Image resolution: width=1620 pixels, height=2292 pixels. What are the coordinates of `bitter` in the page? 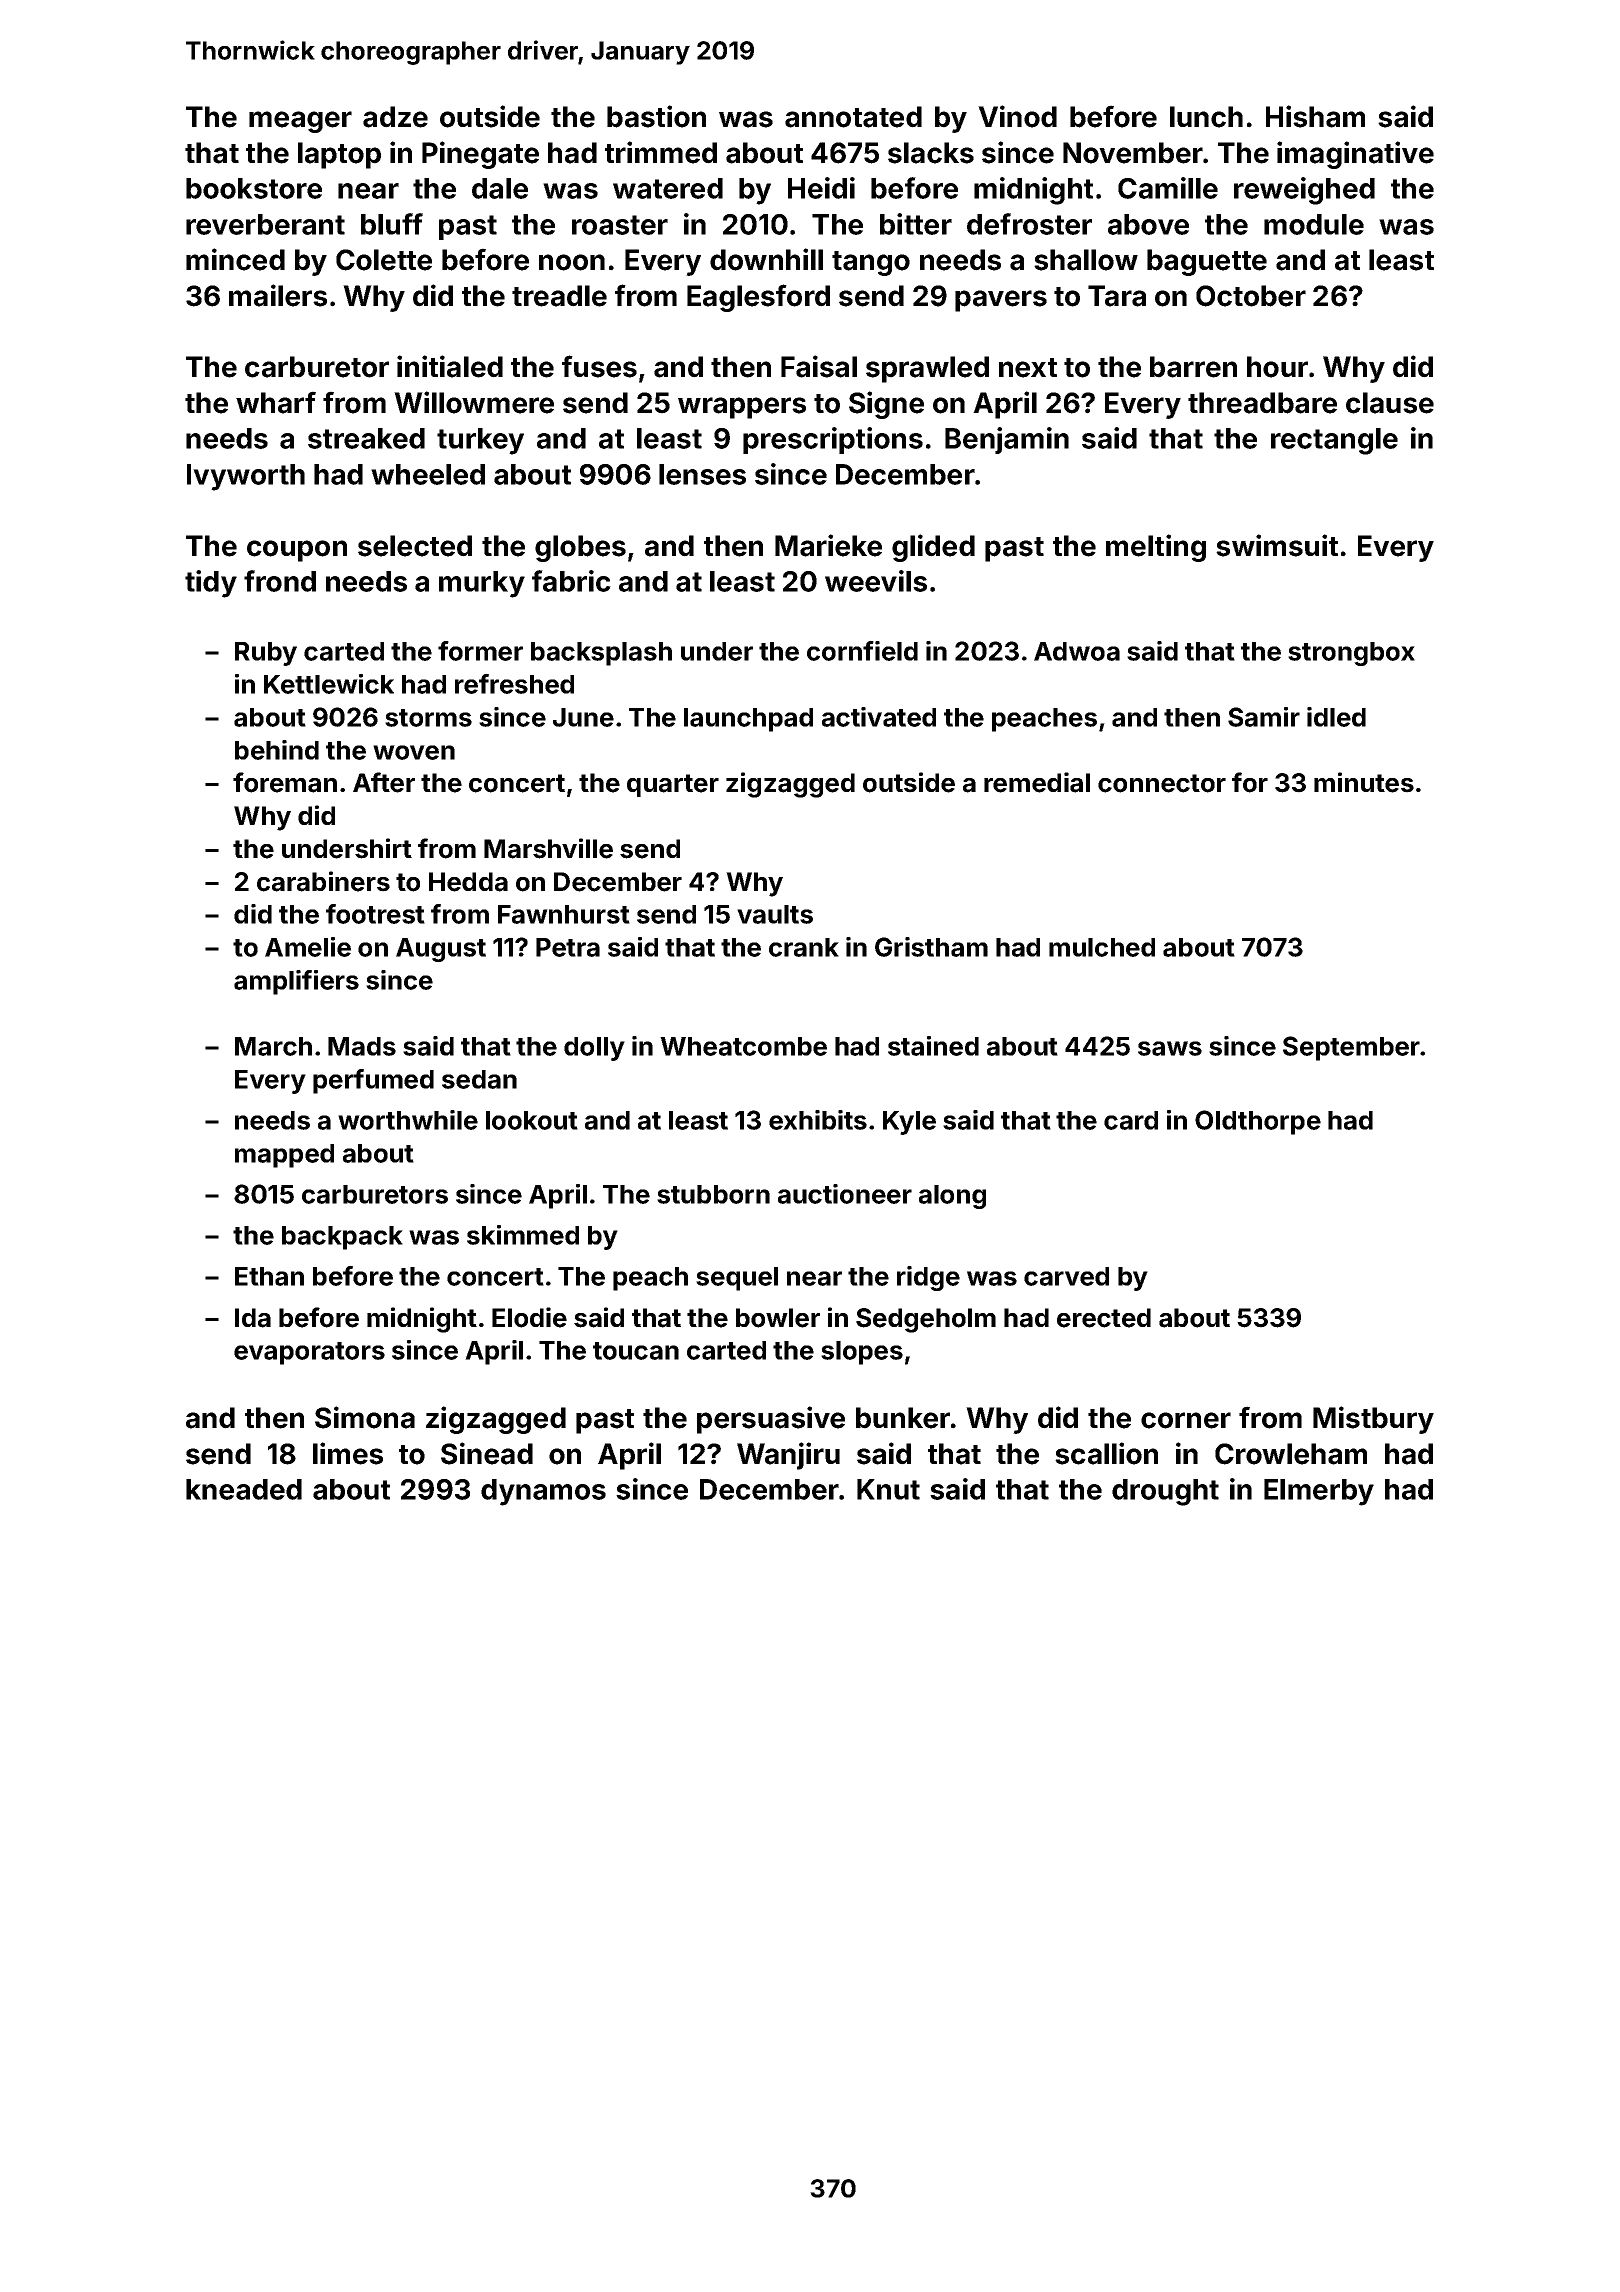 It's located at (916, 224).
